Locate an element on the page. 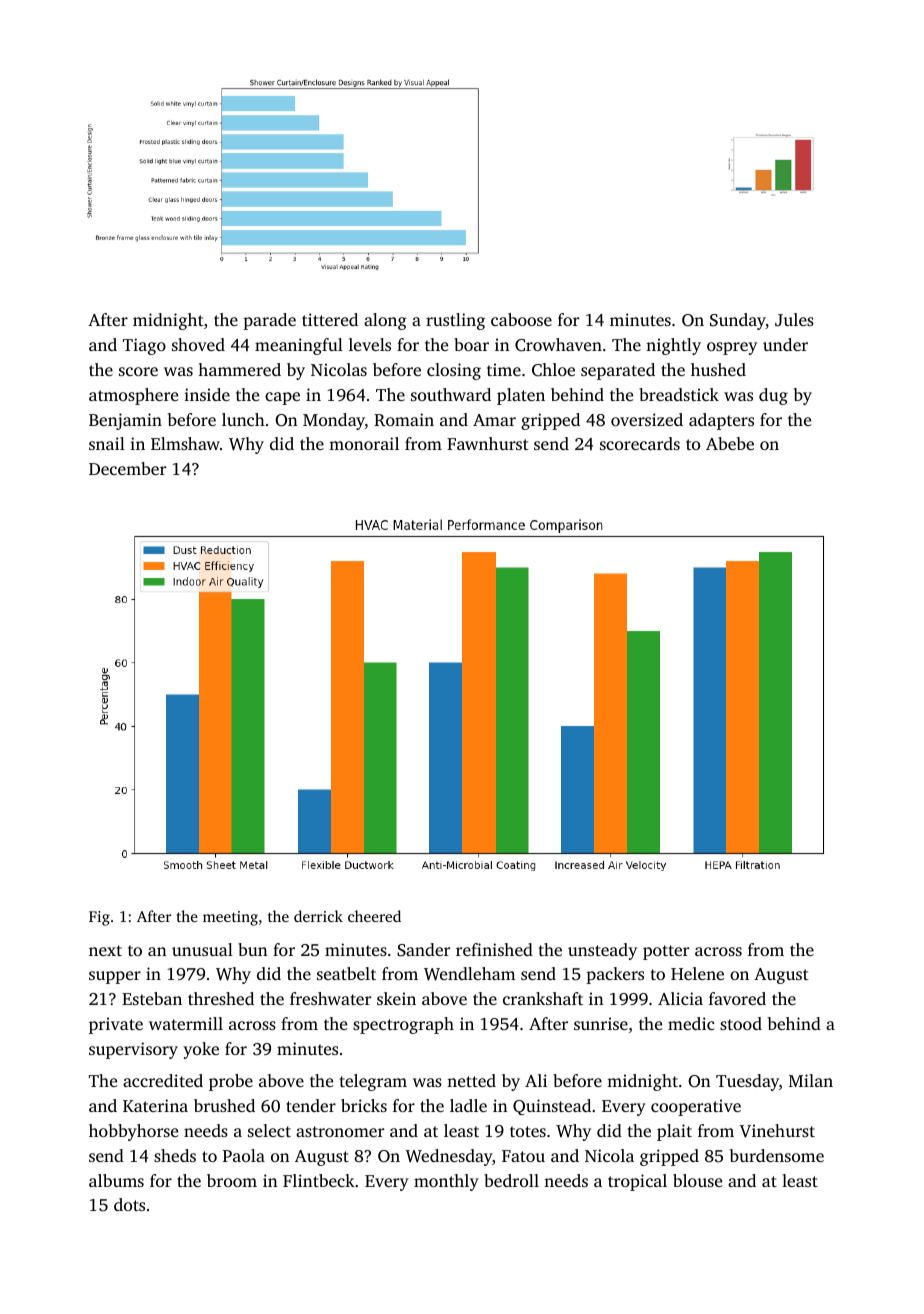  bedroll is located at coordinates (511, 1180).
